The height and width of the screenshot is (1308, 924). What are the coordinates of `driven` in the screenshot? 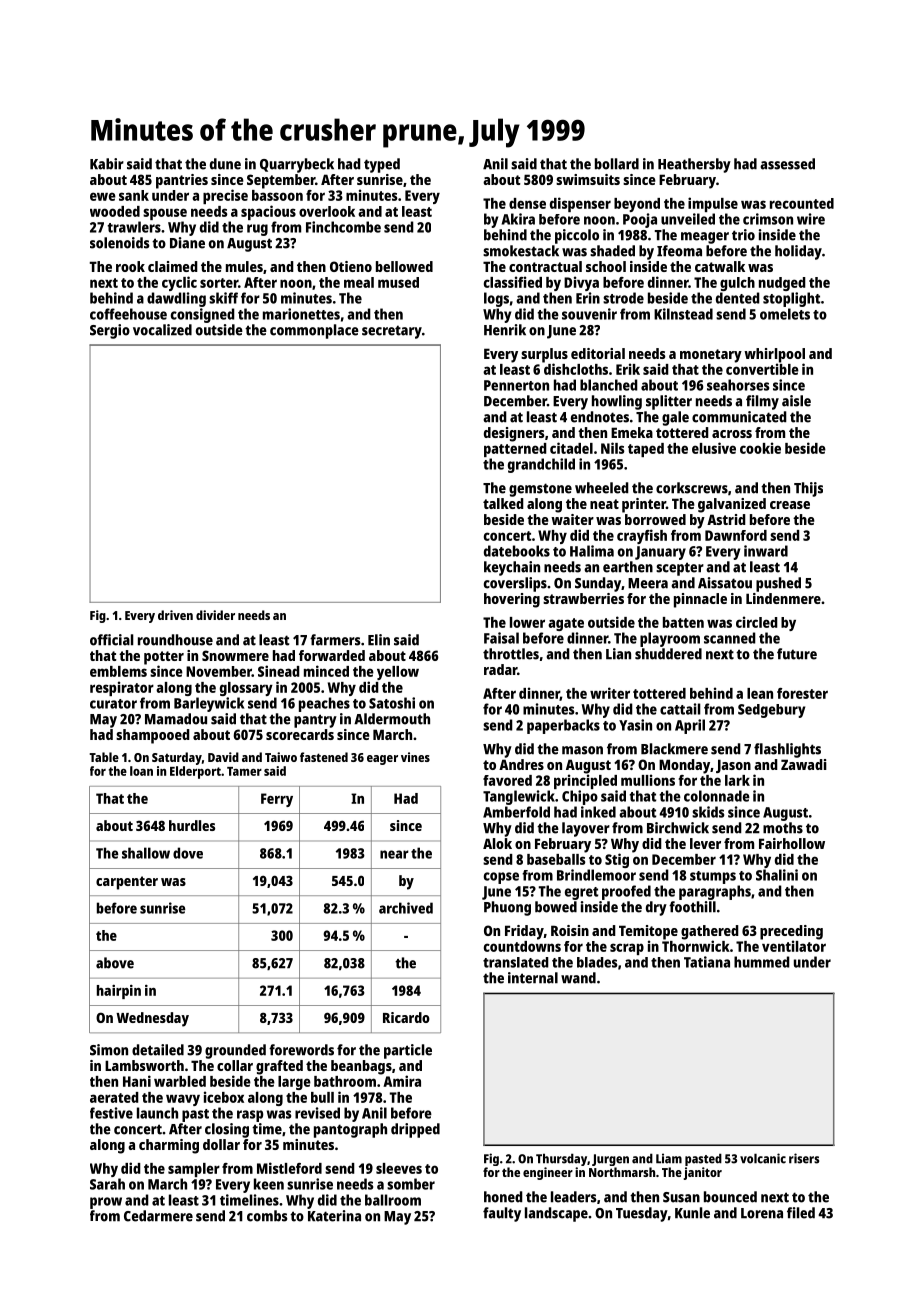 It's located at (175, 615).
